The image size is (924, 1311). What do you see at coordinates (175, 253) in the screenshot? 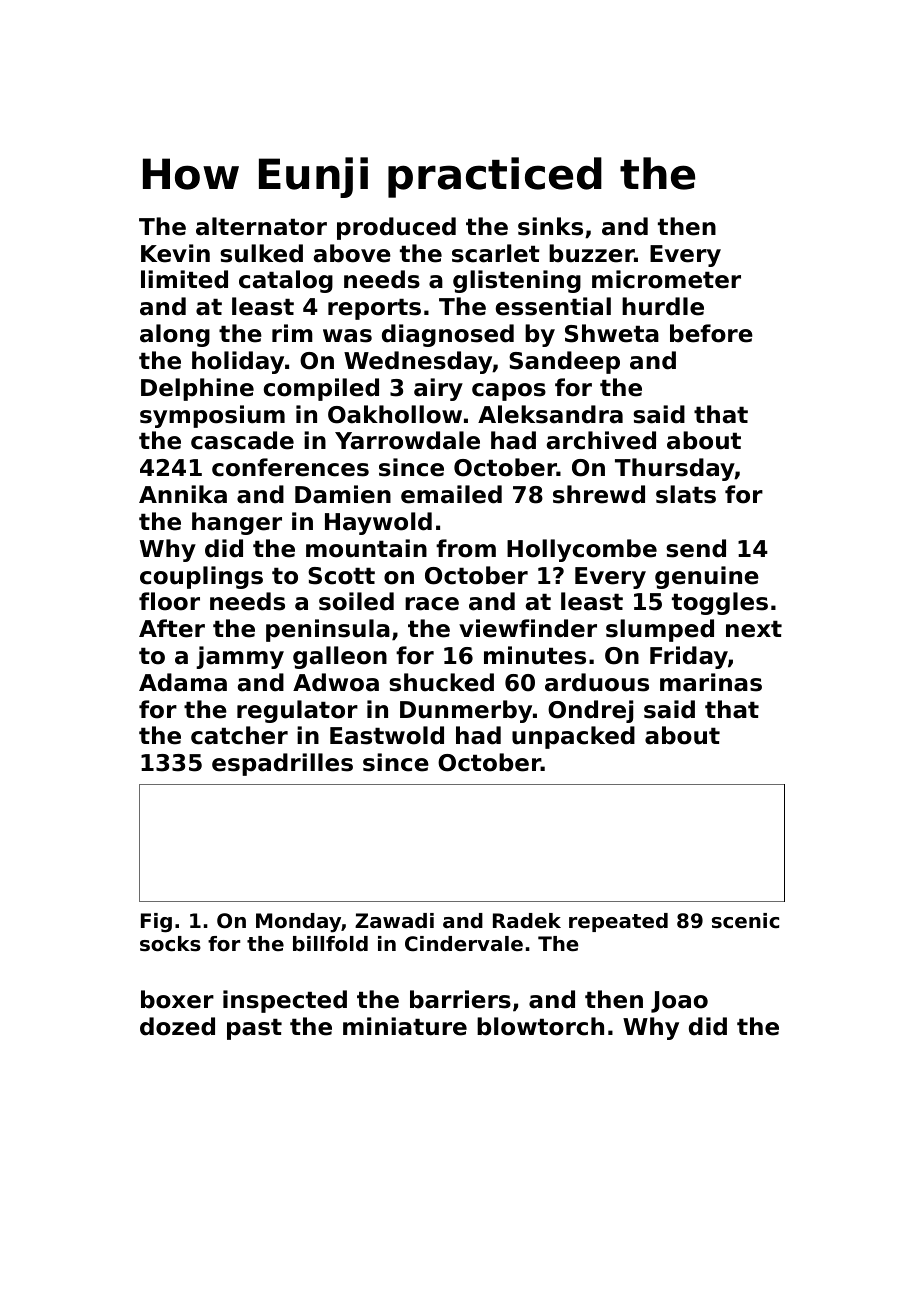
I see `Kevin` at bounding box center [175, 253].
